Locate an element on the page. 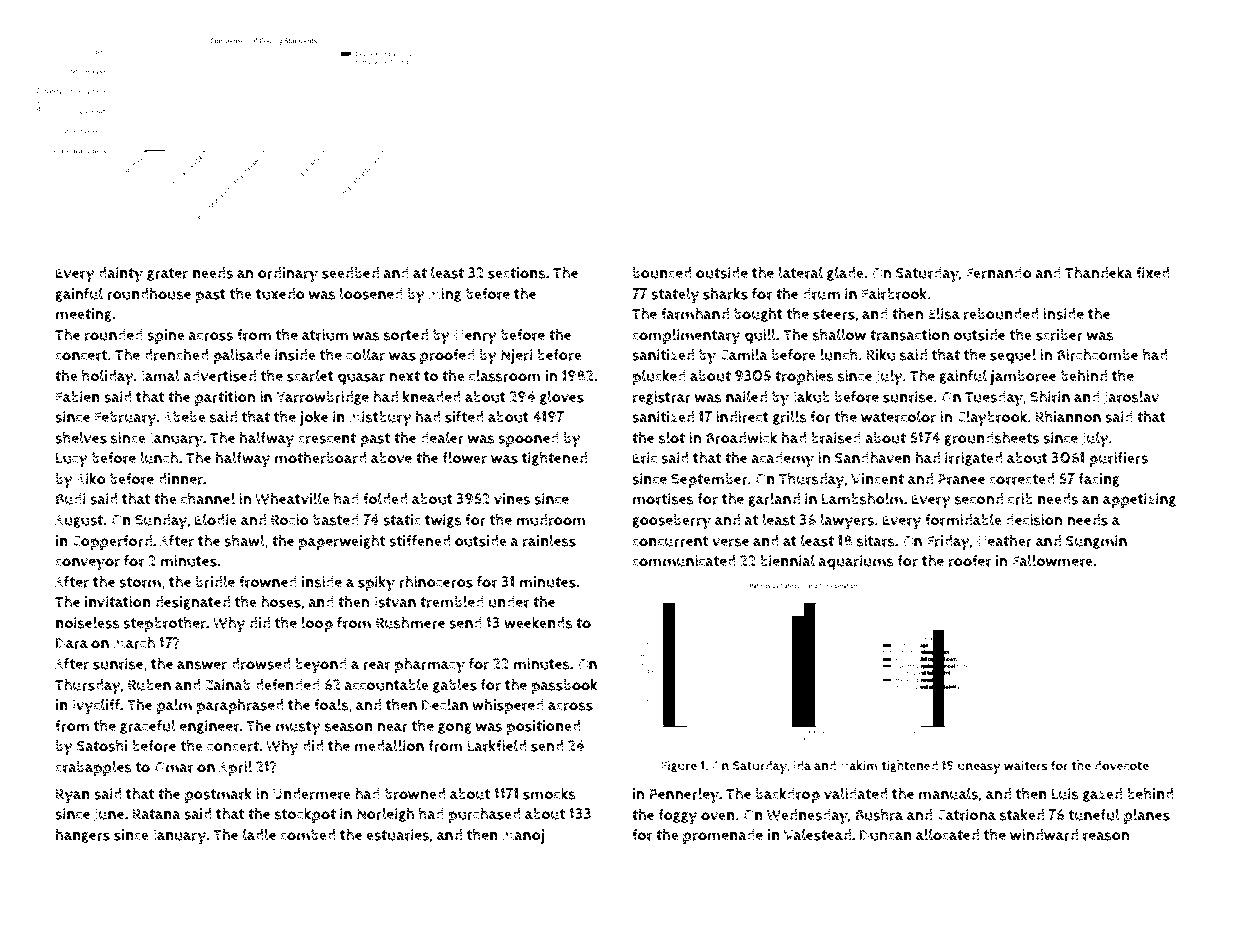 The image size is (1233, 952). holiday is located at coordinates (108, 377).
